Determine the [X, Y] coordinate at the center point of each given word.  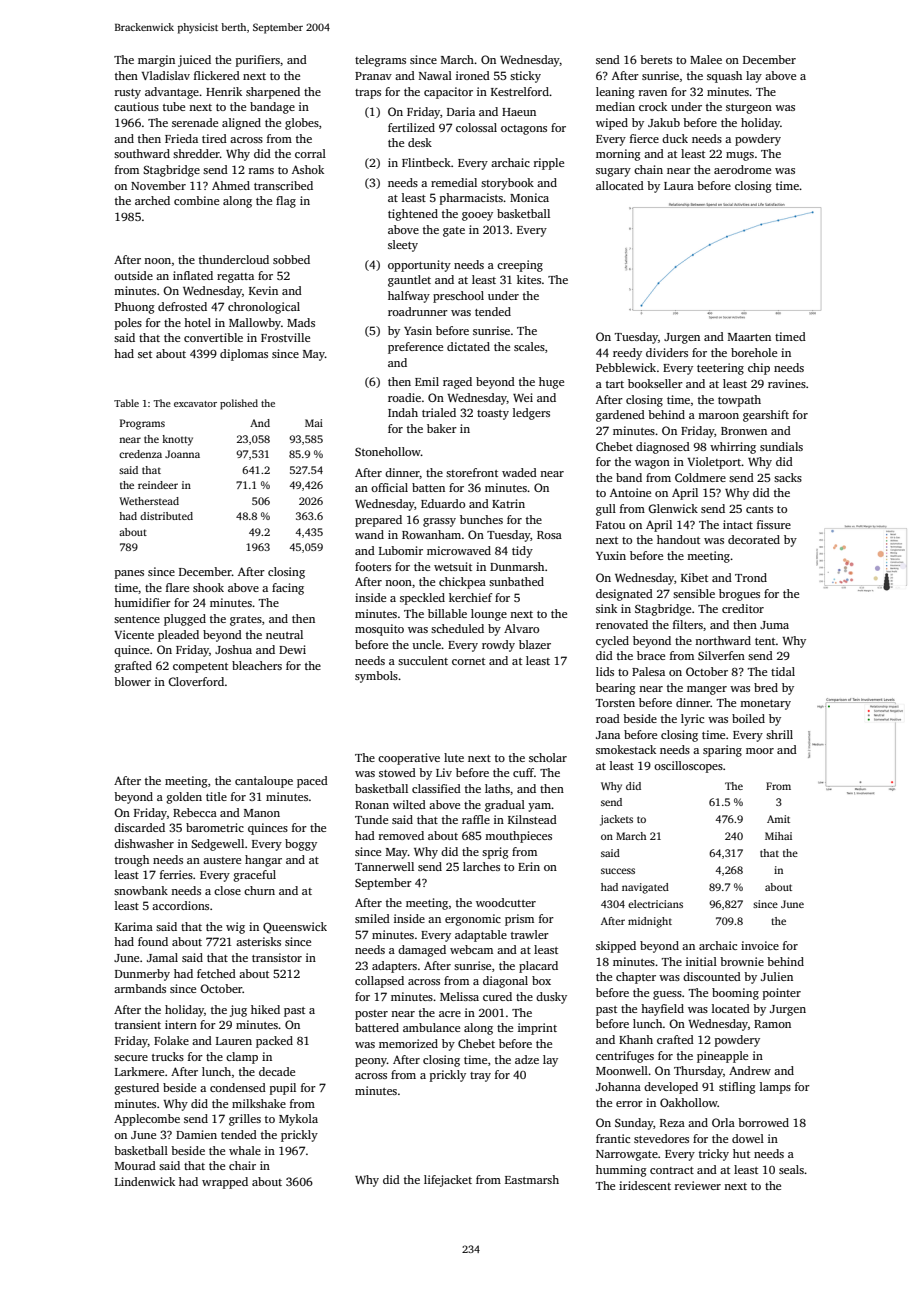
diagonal [505, 982]
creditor [743, 608]
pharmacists [471, 199]
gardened [620, 416]
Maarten [749, 337]
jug [238, 1011]
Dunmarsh [517, 566]
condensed [238, 1087]
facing [288, 589]
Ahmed [231, 185]
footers [373, 566]
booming [735, 994]
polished [239, 404]
